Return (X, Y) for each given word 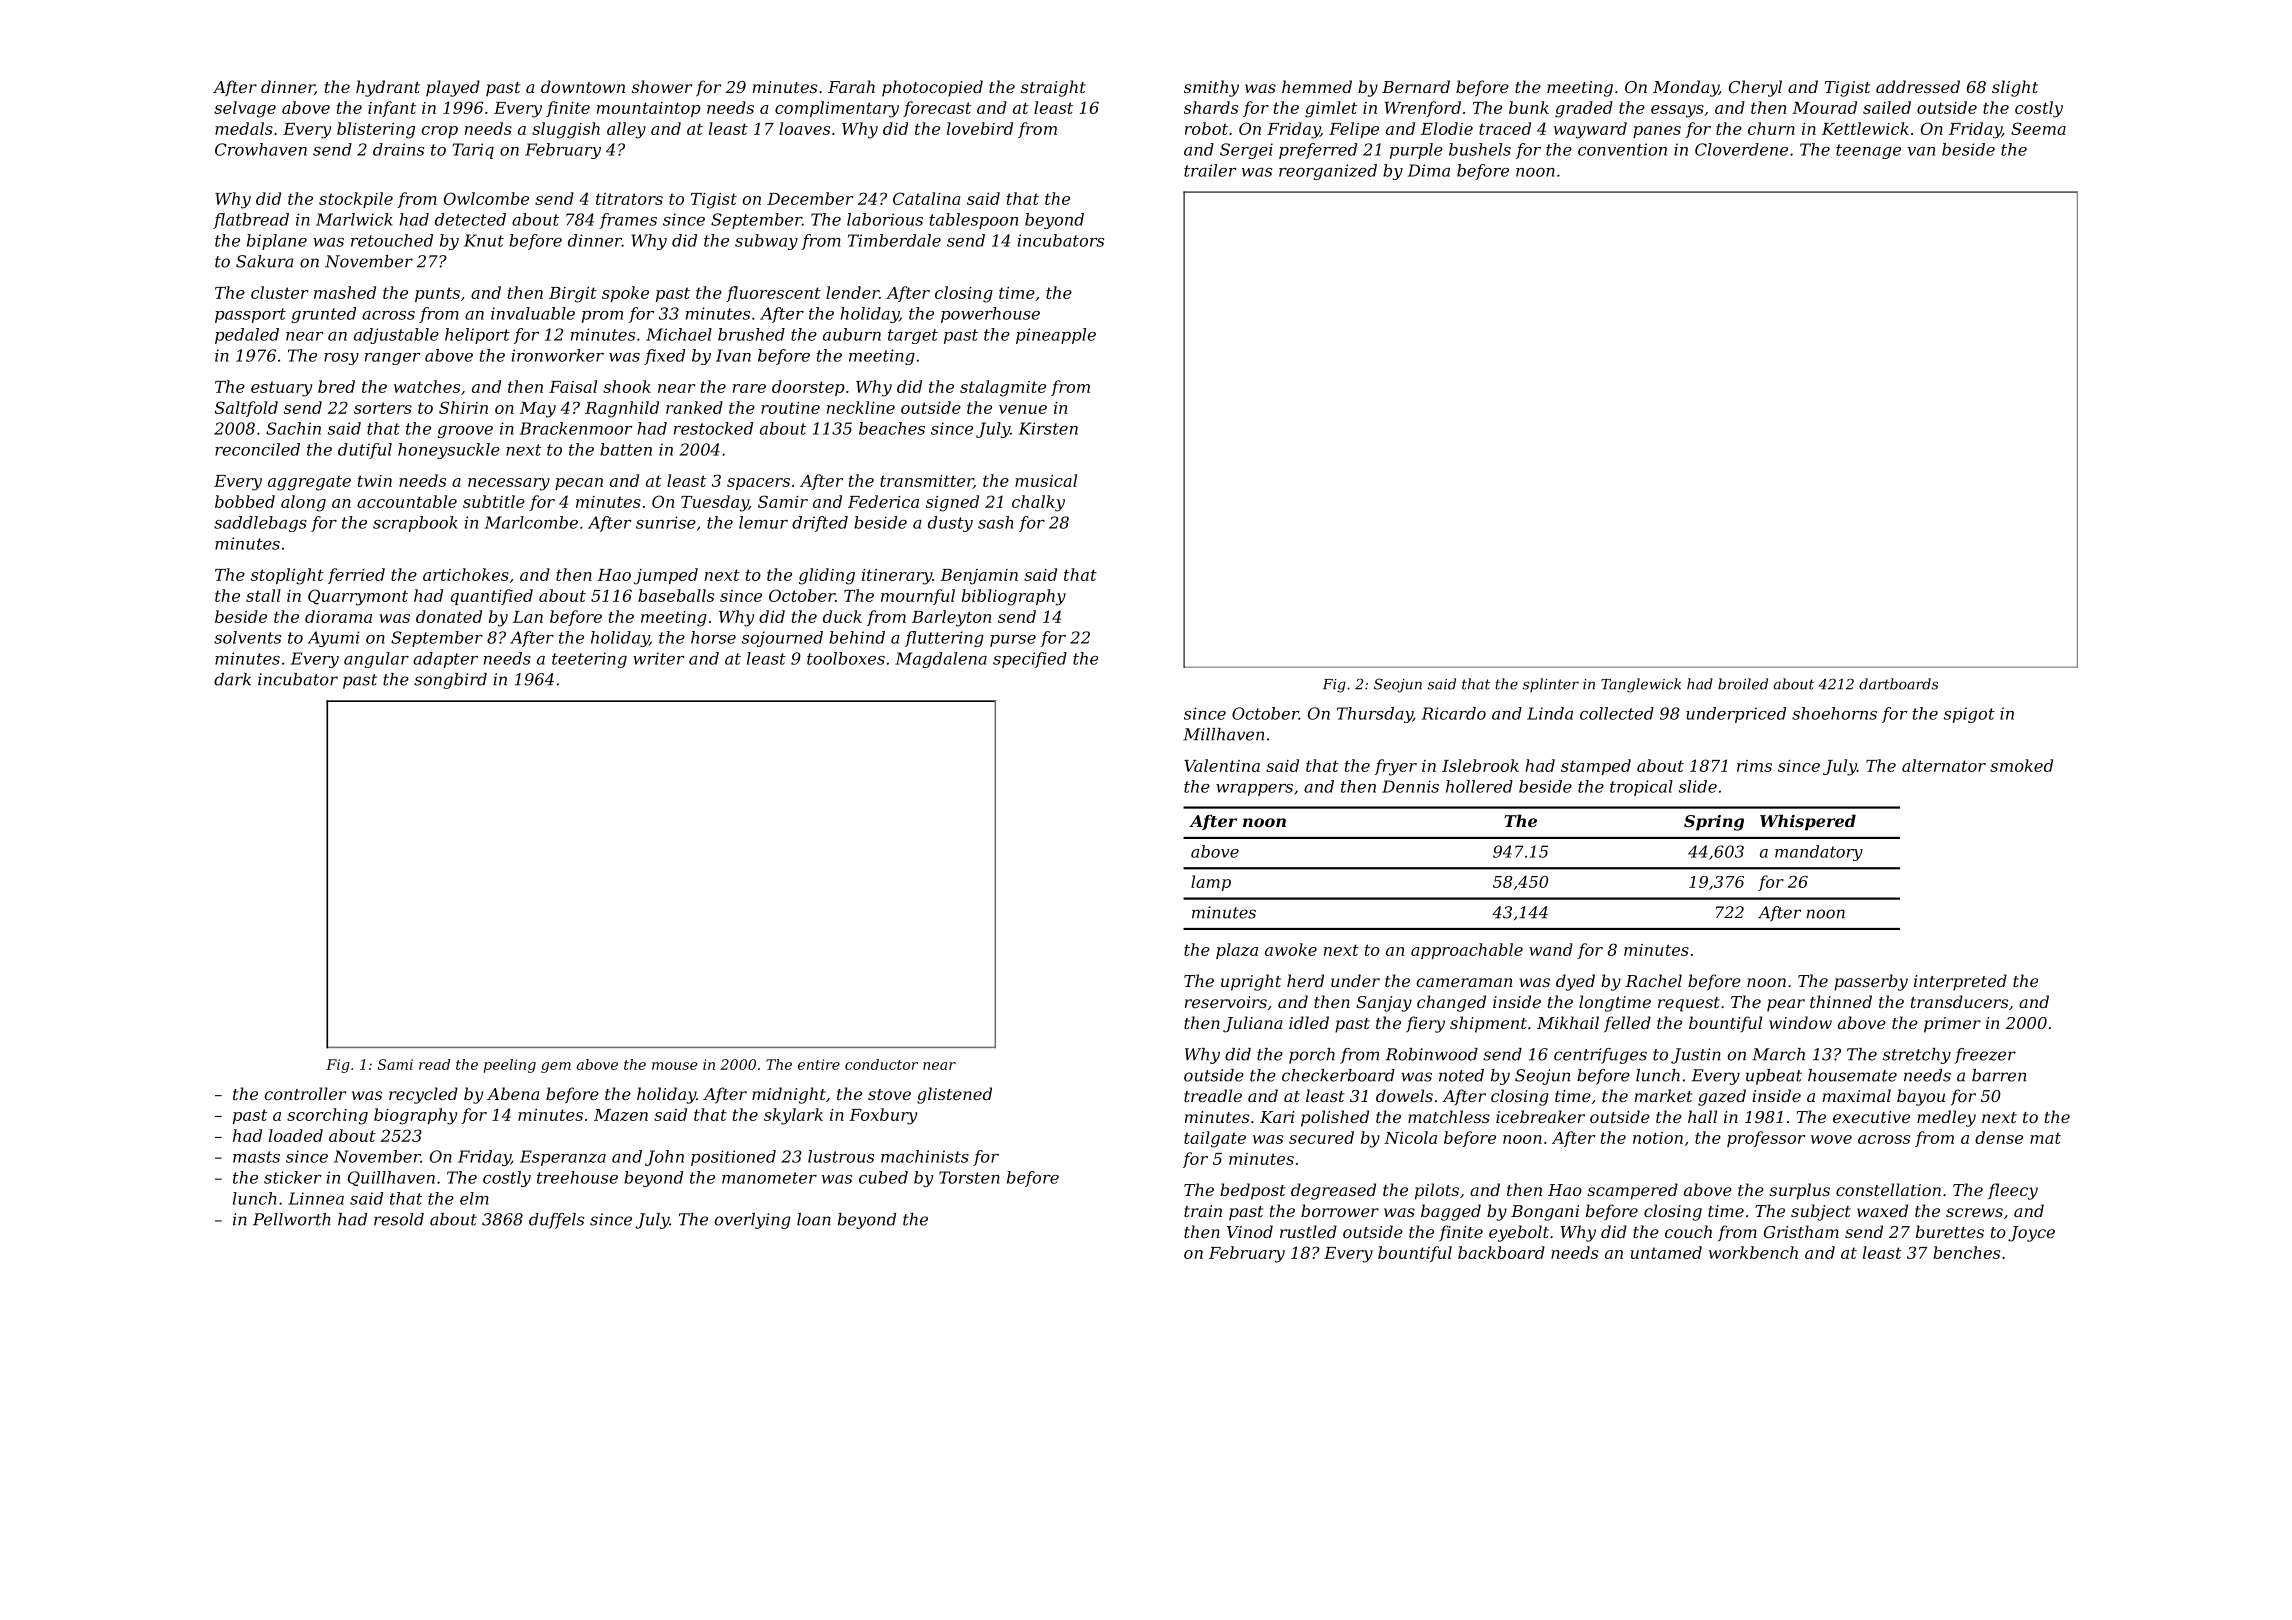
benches (1966, 1252)
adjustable (396, 336)
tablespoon (974, 221)
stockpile (356, 200)
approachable (1467, 951)
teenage (1868, 151)
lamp (1211, 883)
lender (852, 292)
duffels (556, 1221)
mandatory (1819, 853)
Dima (1429, 170)
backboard (1501, 1252)
